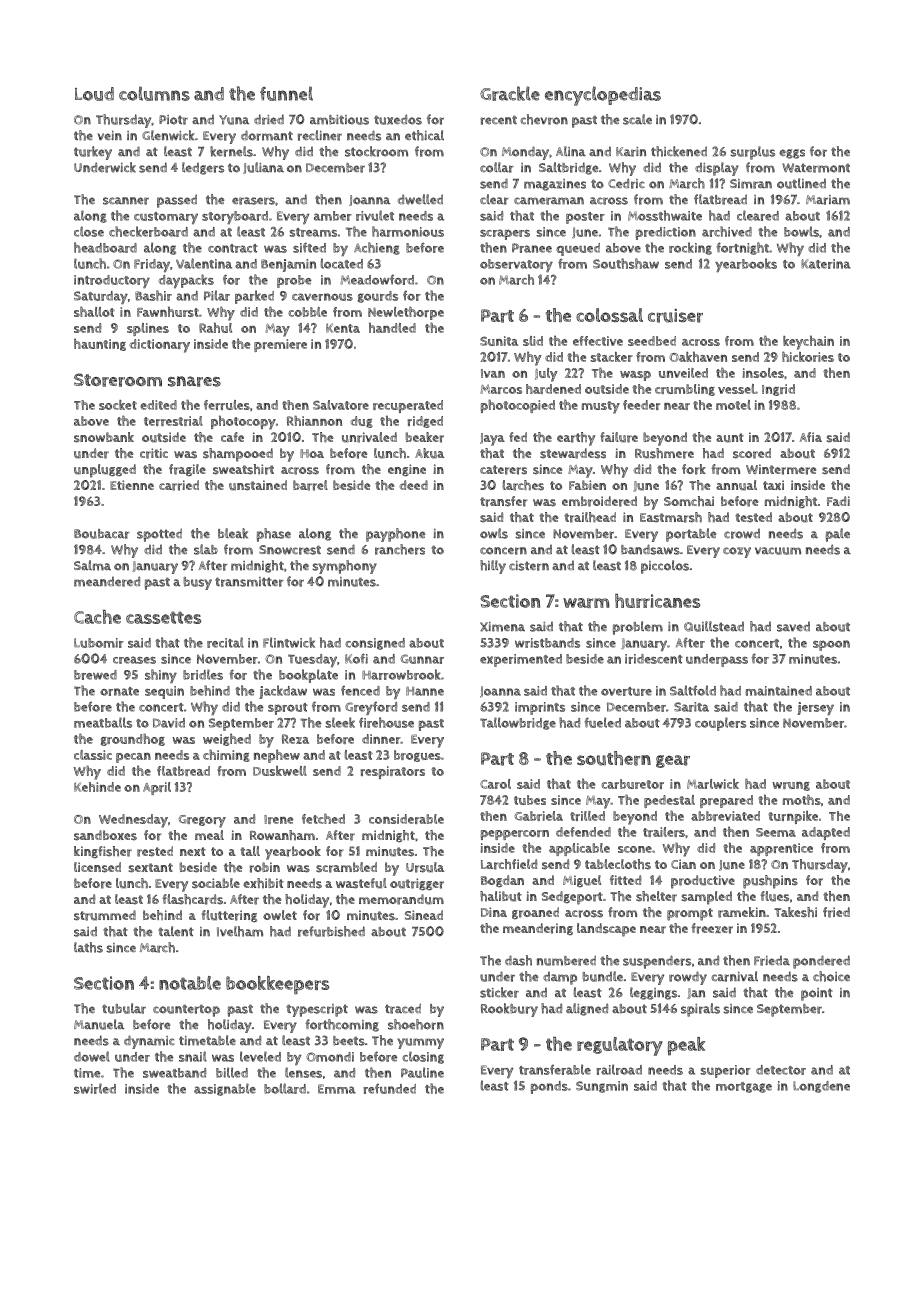 The height and width of the image is (1308, 924). What do you see at coordinates (93, 153) in the image?
I see `turkey` at bounding box center [93, 153].
